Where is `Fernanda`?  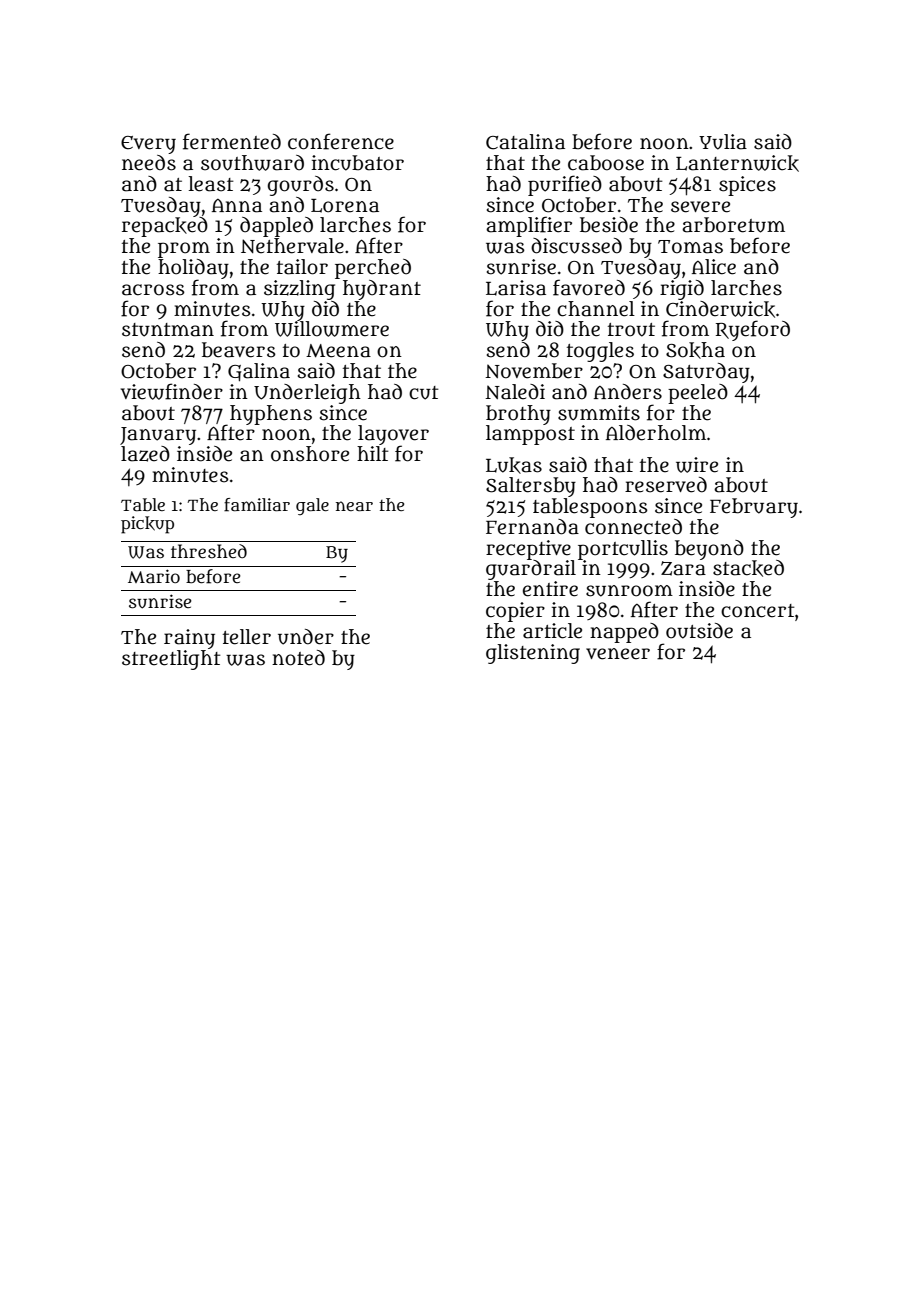 Fernanda is located at coordinates (532, 527).
